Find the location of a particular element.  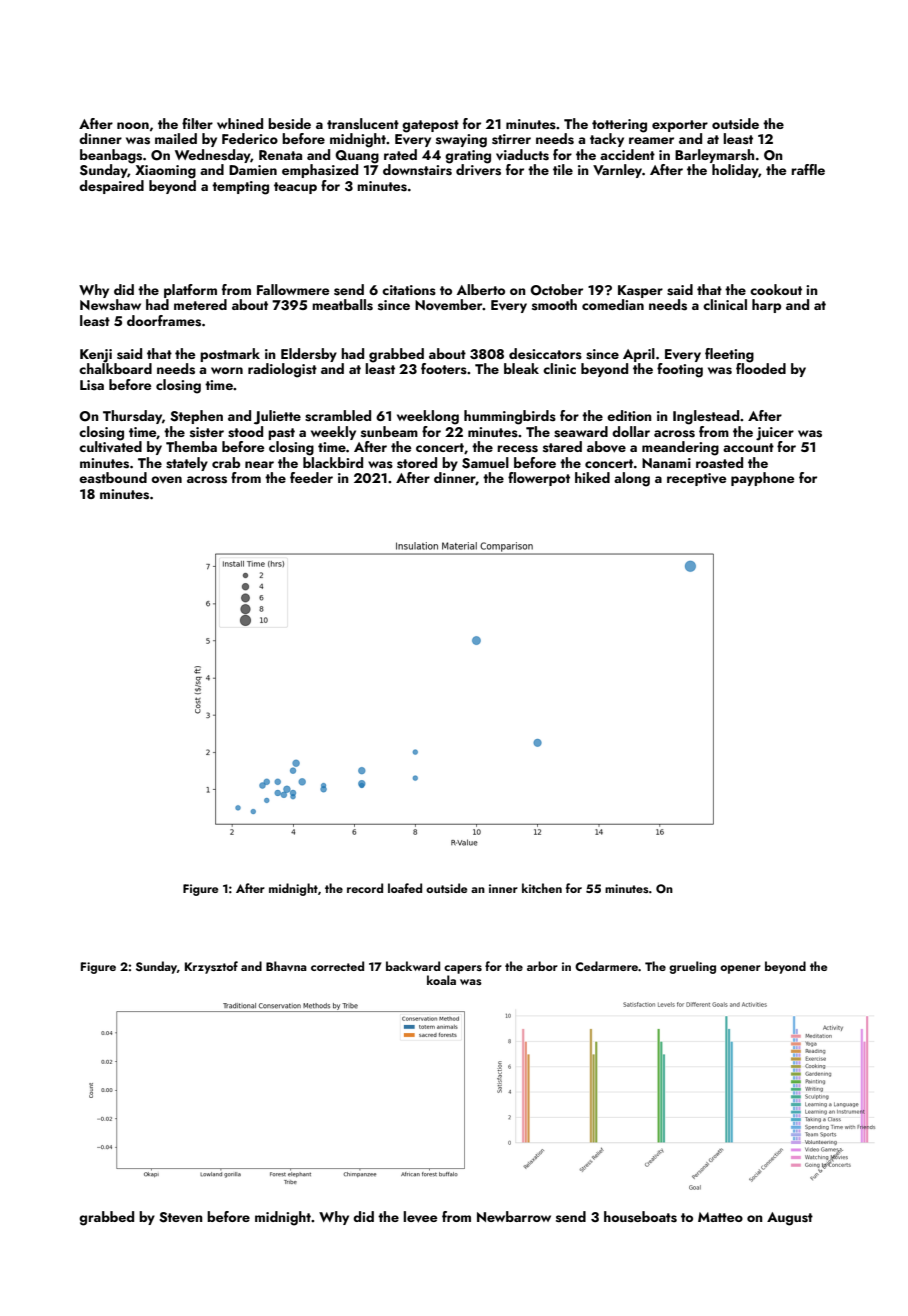

kitchen is located at coordinates (542, 888).
